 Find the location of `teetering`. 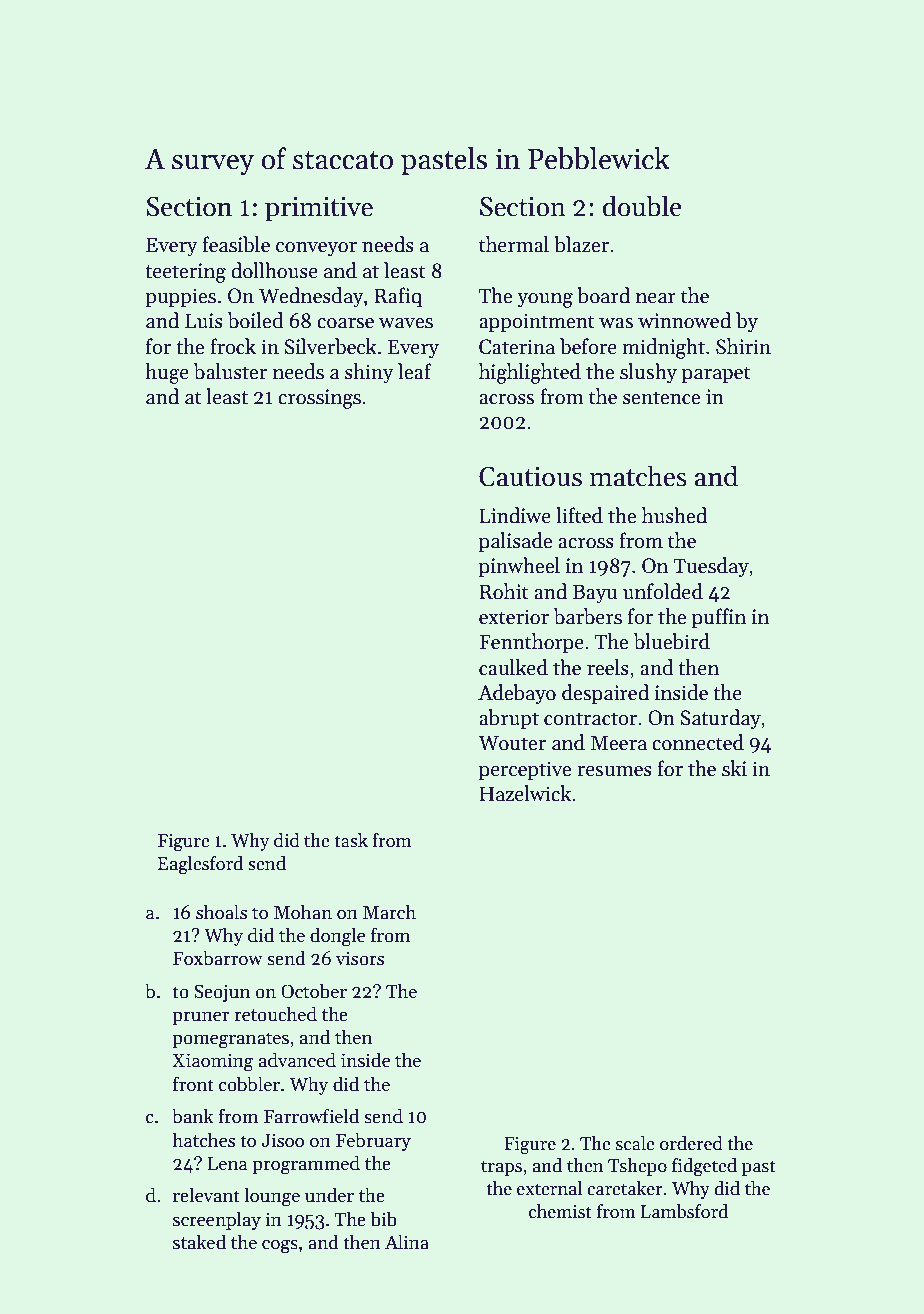

teetering is located at coordinates (185, 273).
